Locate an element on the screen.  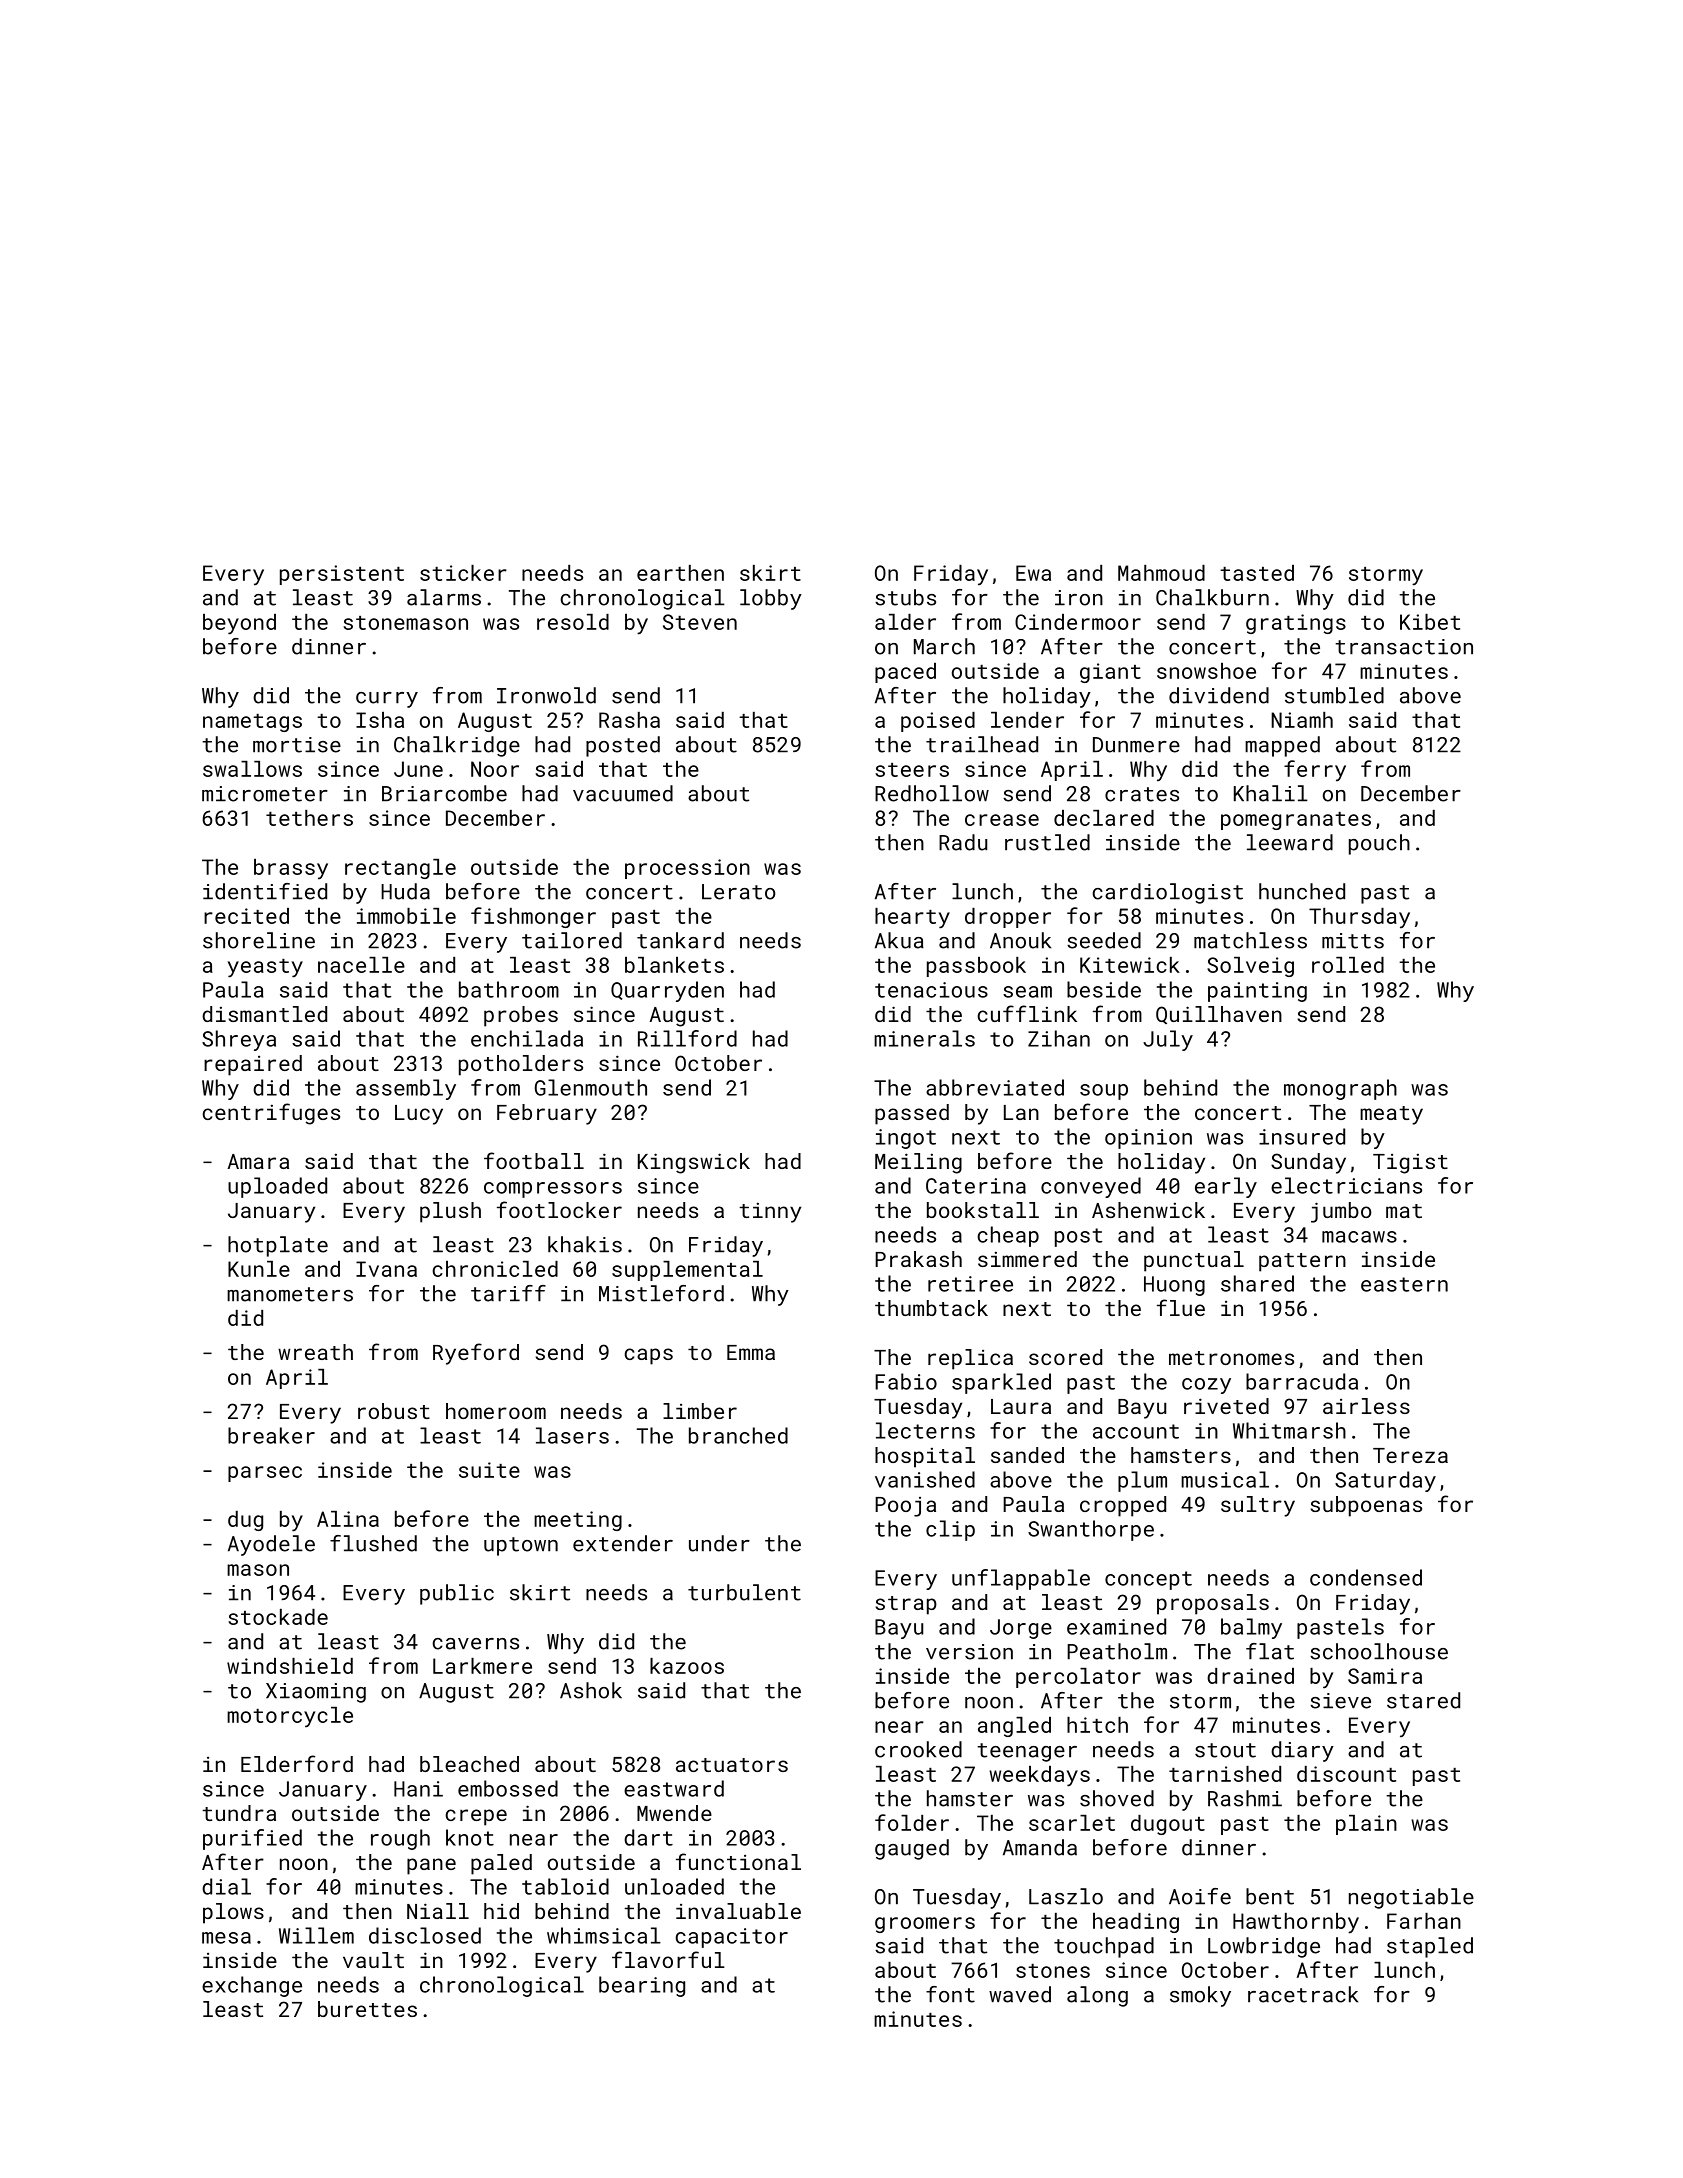
scored is located at coordinates (1065, 1357).
